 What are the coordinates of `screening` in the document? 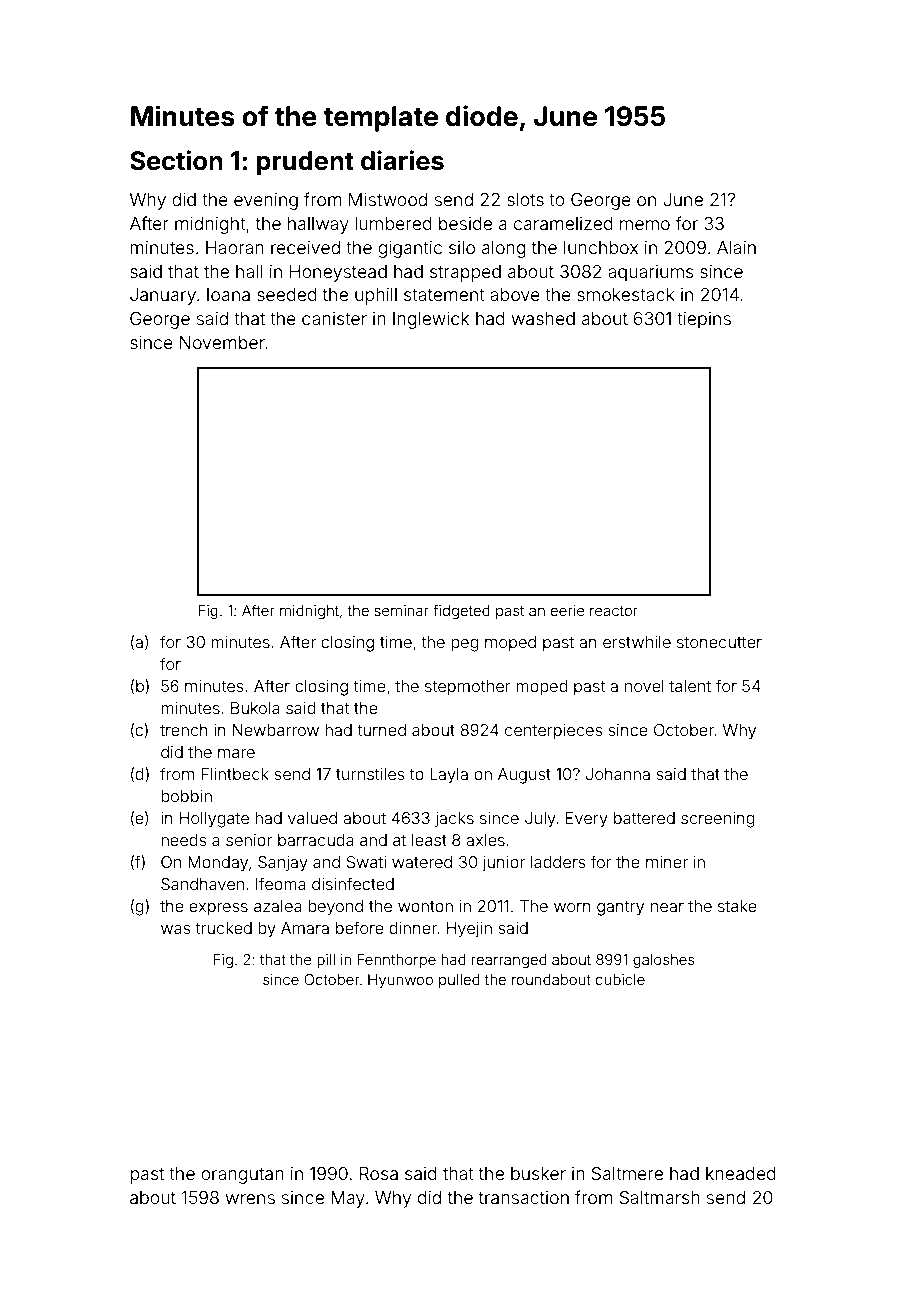 It's located at (718, 820).
